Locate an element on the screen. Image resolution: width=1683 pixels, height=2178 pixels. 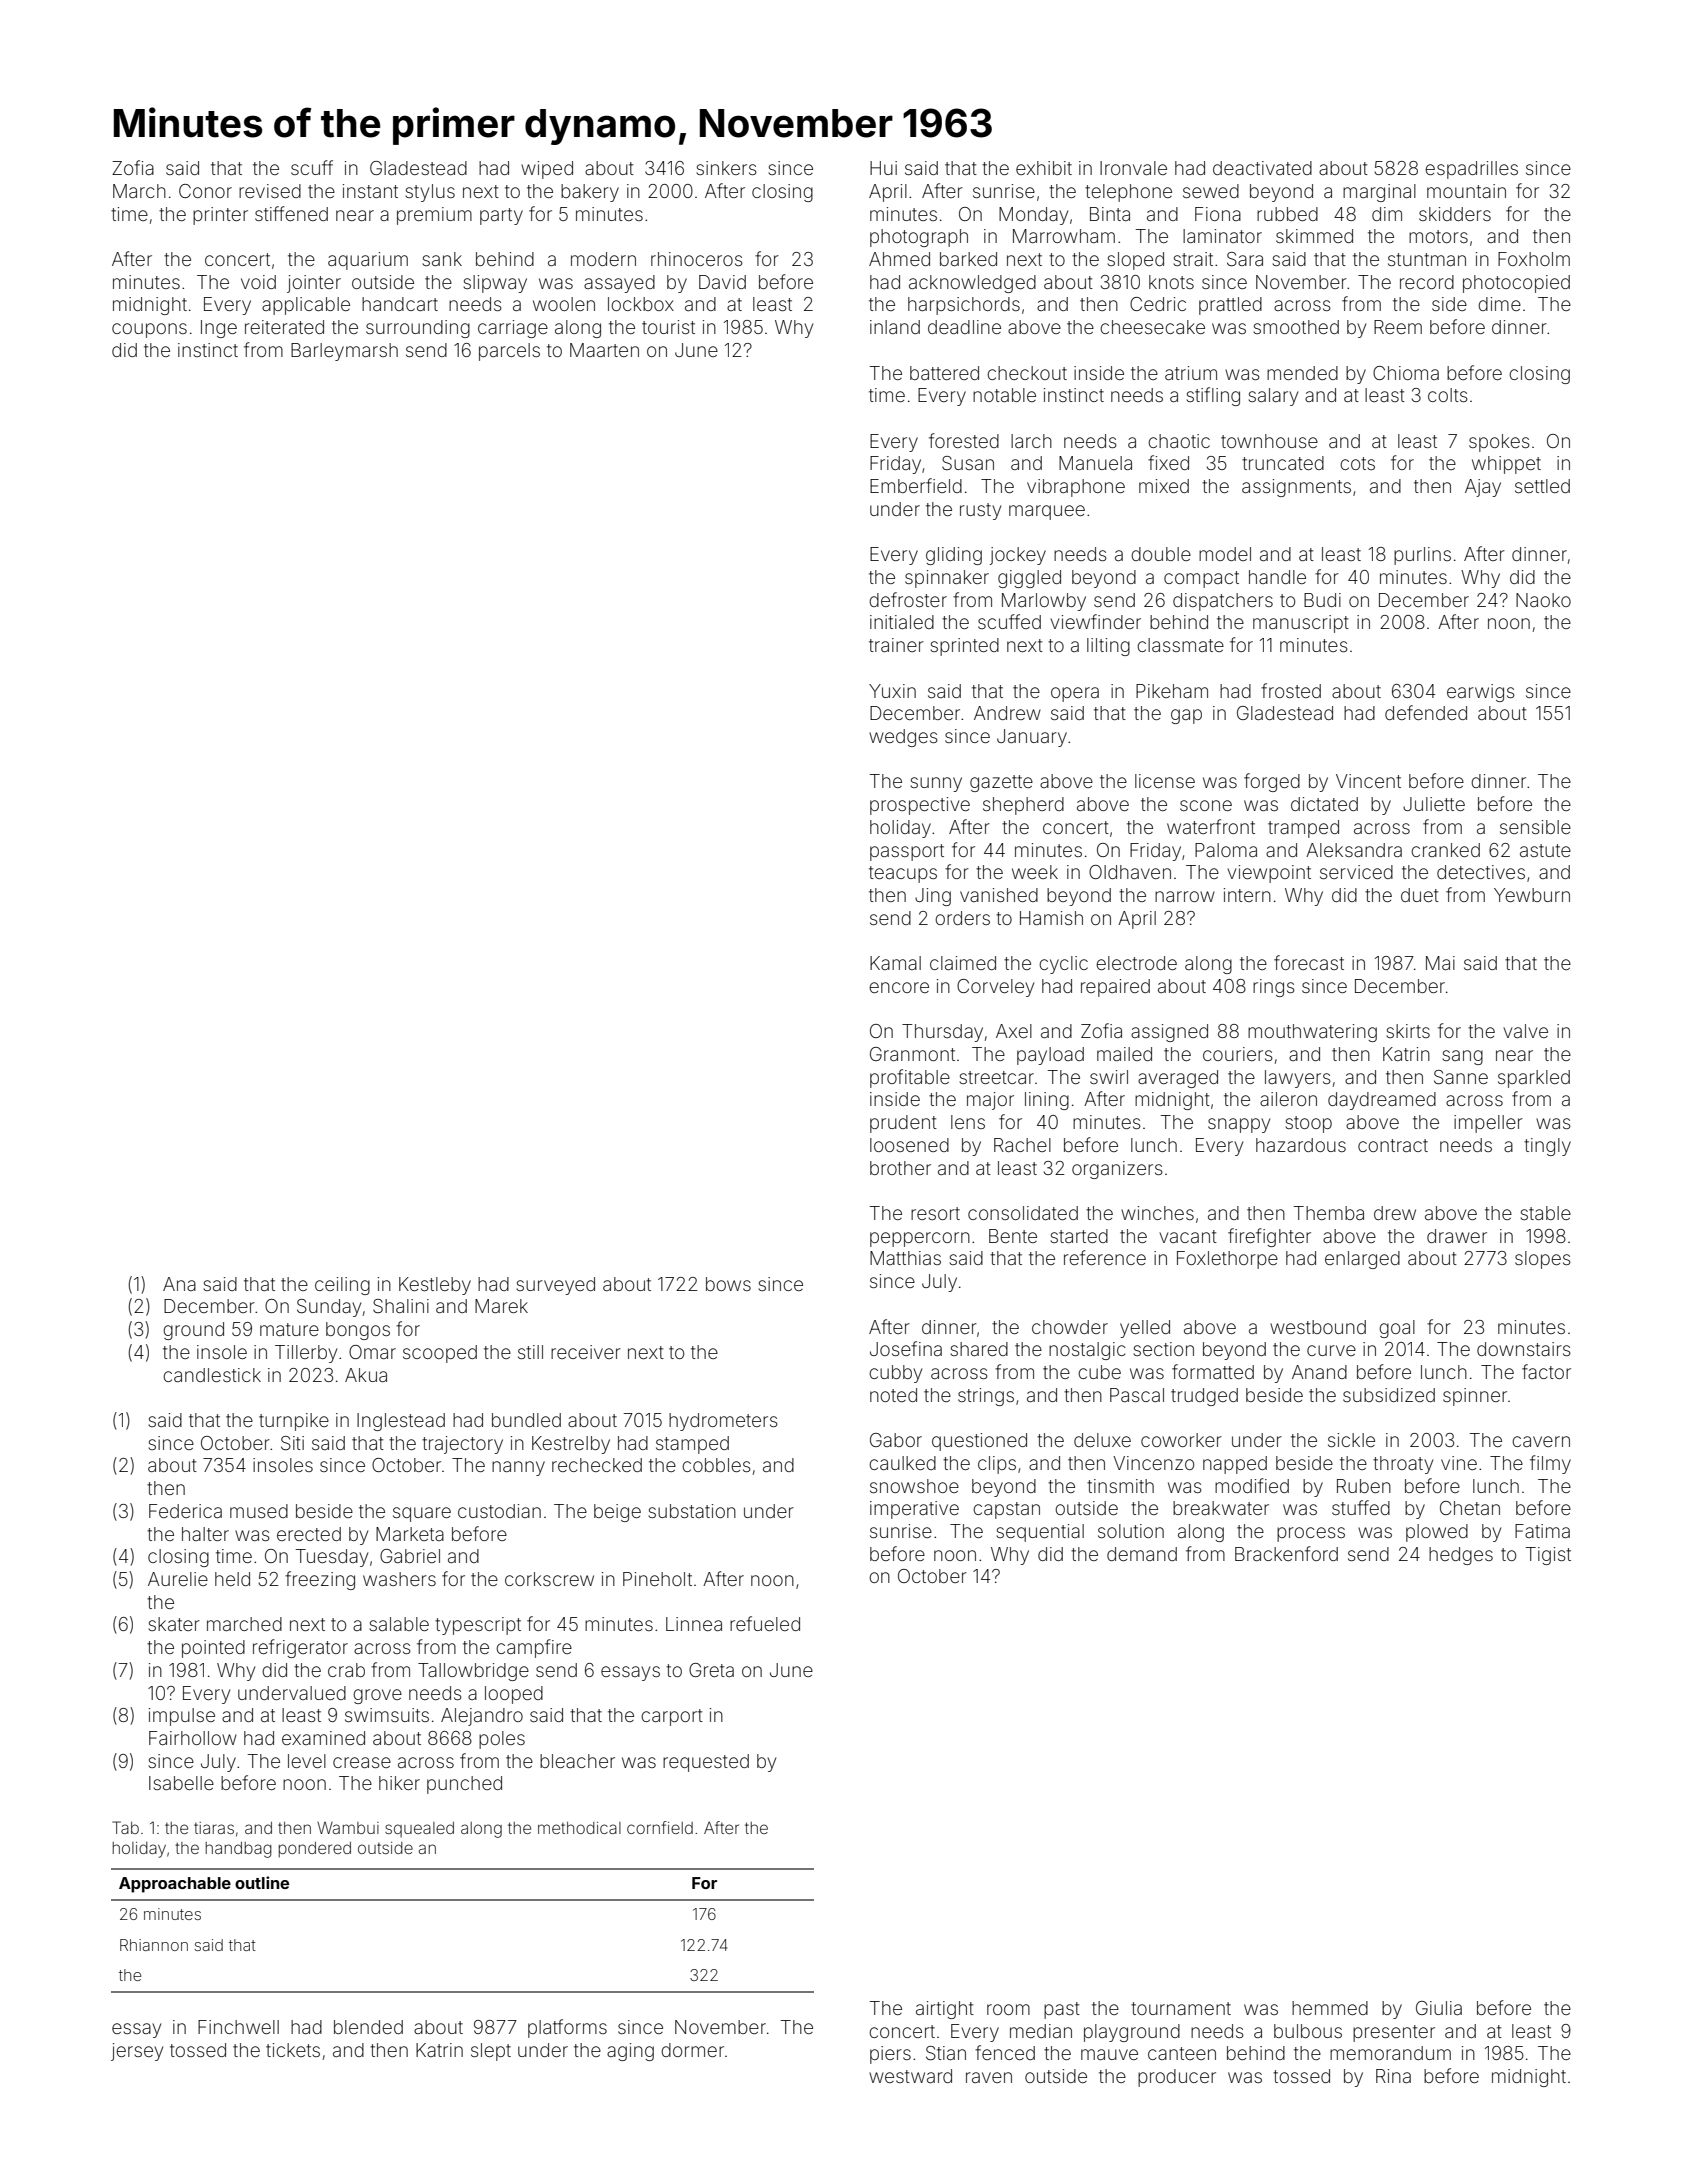
Granmont is located at coordinates (912, 1054).
